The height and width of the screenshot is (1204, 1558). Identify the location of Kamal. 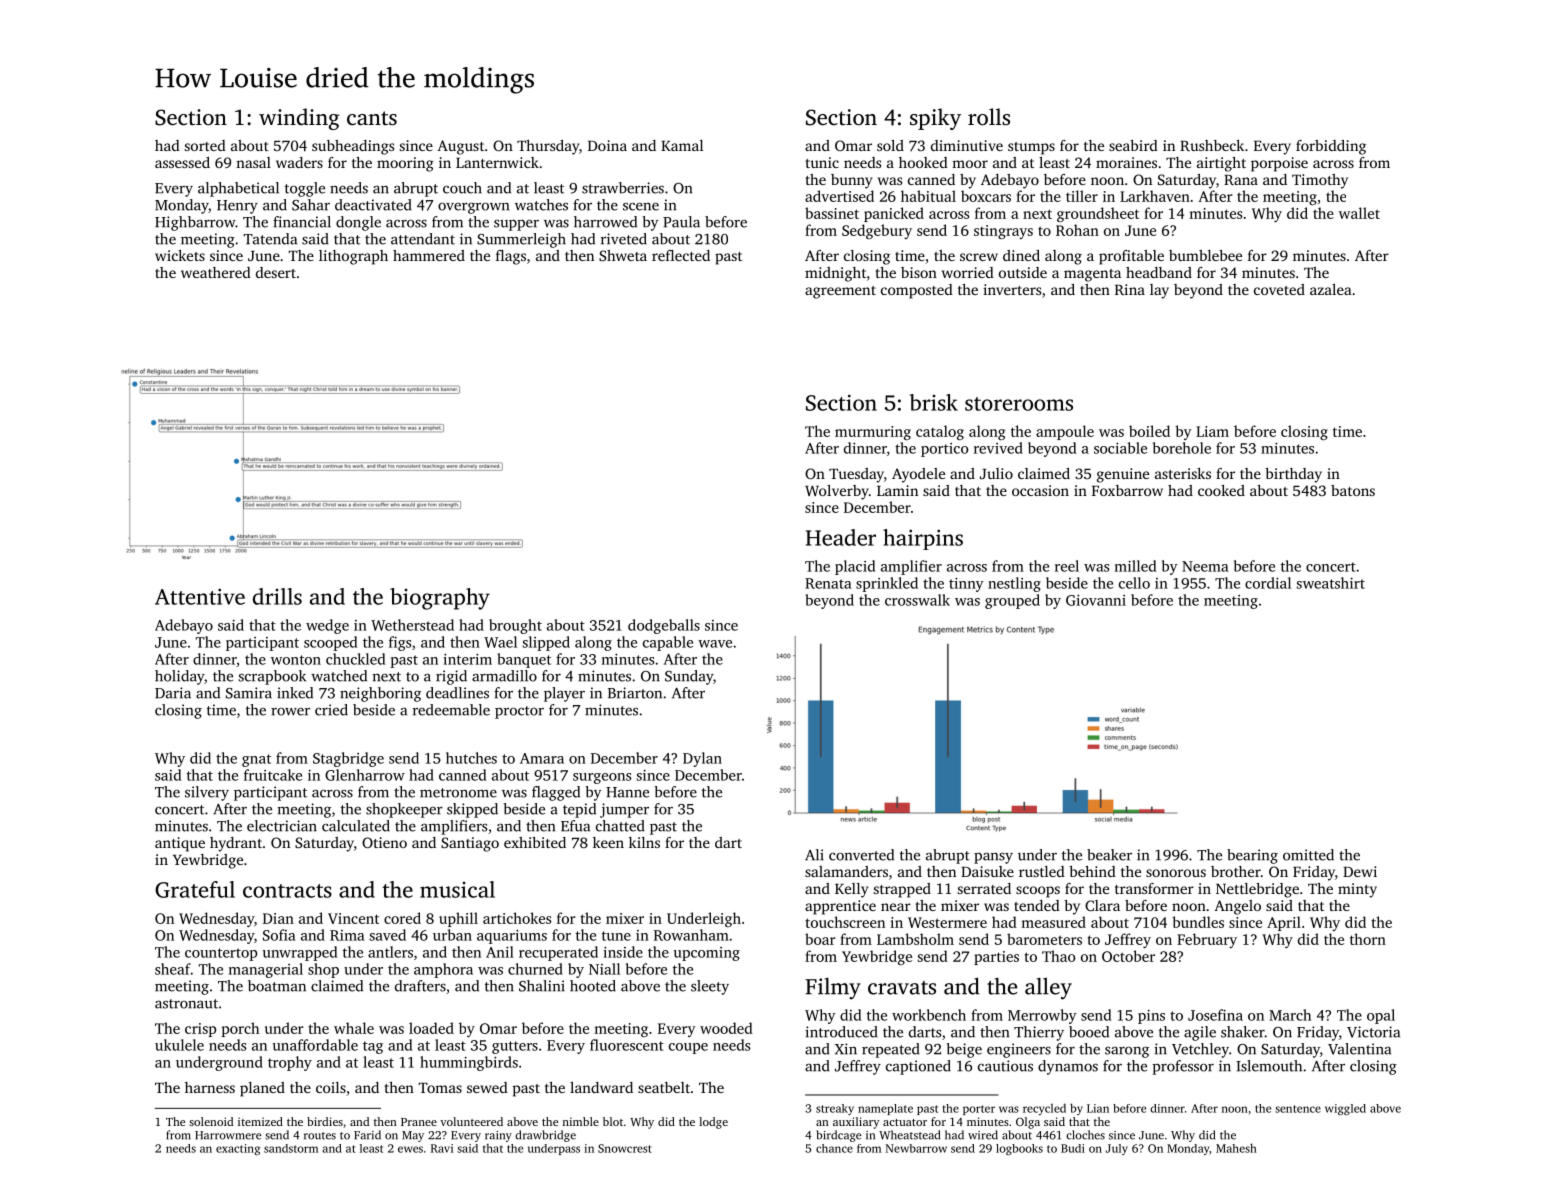
(682, 145).
